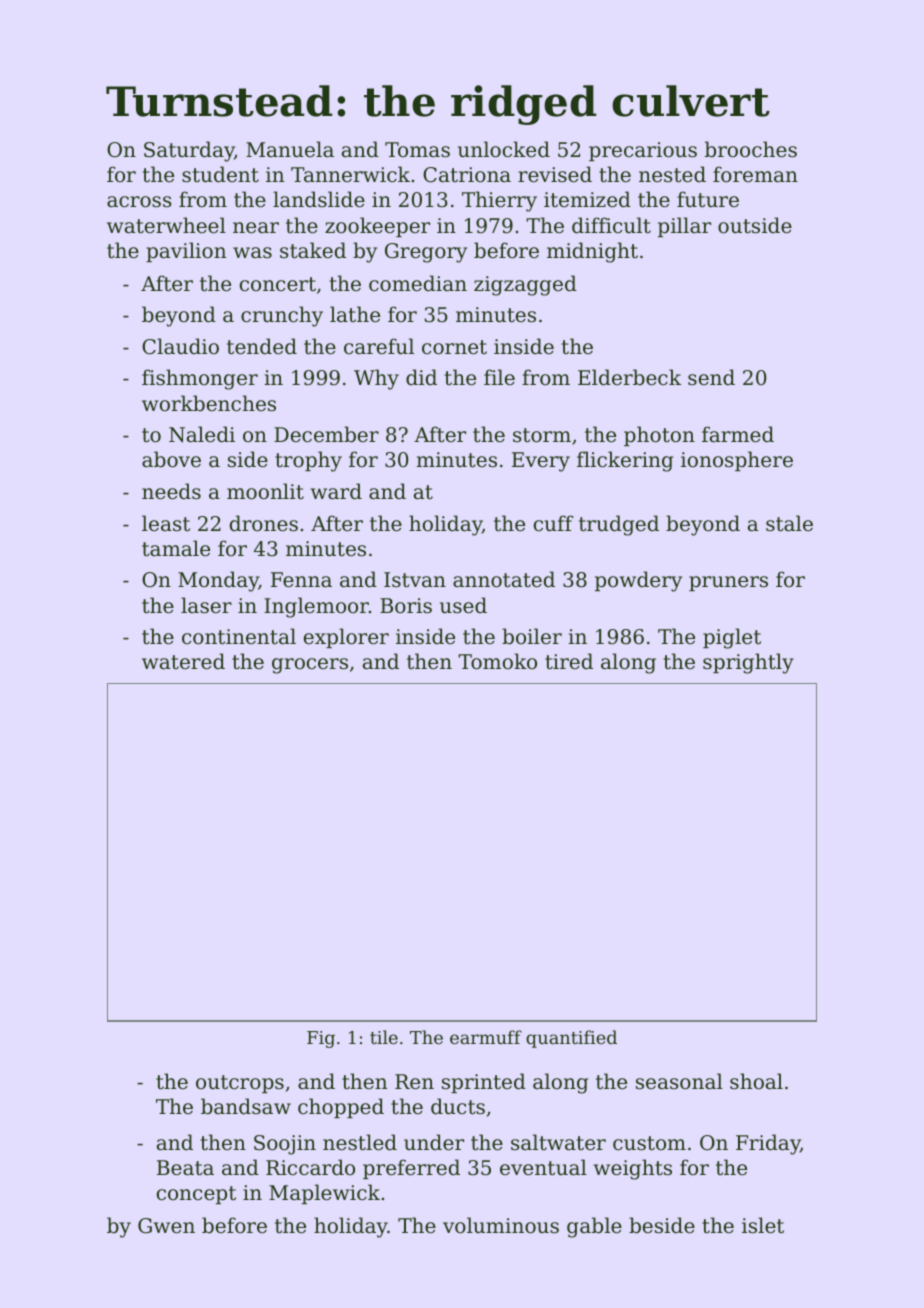 Image resolution: width=924 pixels, height=1308 pixels. What do you see at coordinates (569, 661) in the screenshot?
I see `tired` at bounding box center [569, 661].
